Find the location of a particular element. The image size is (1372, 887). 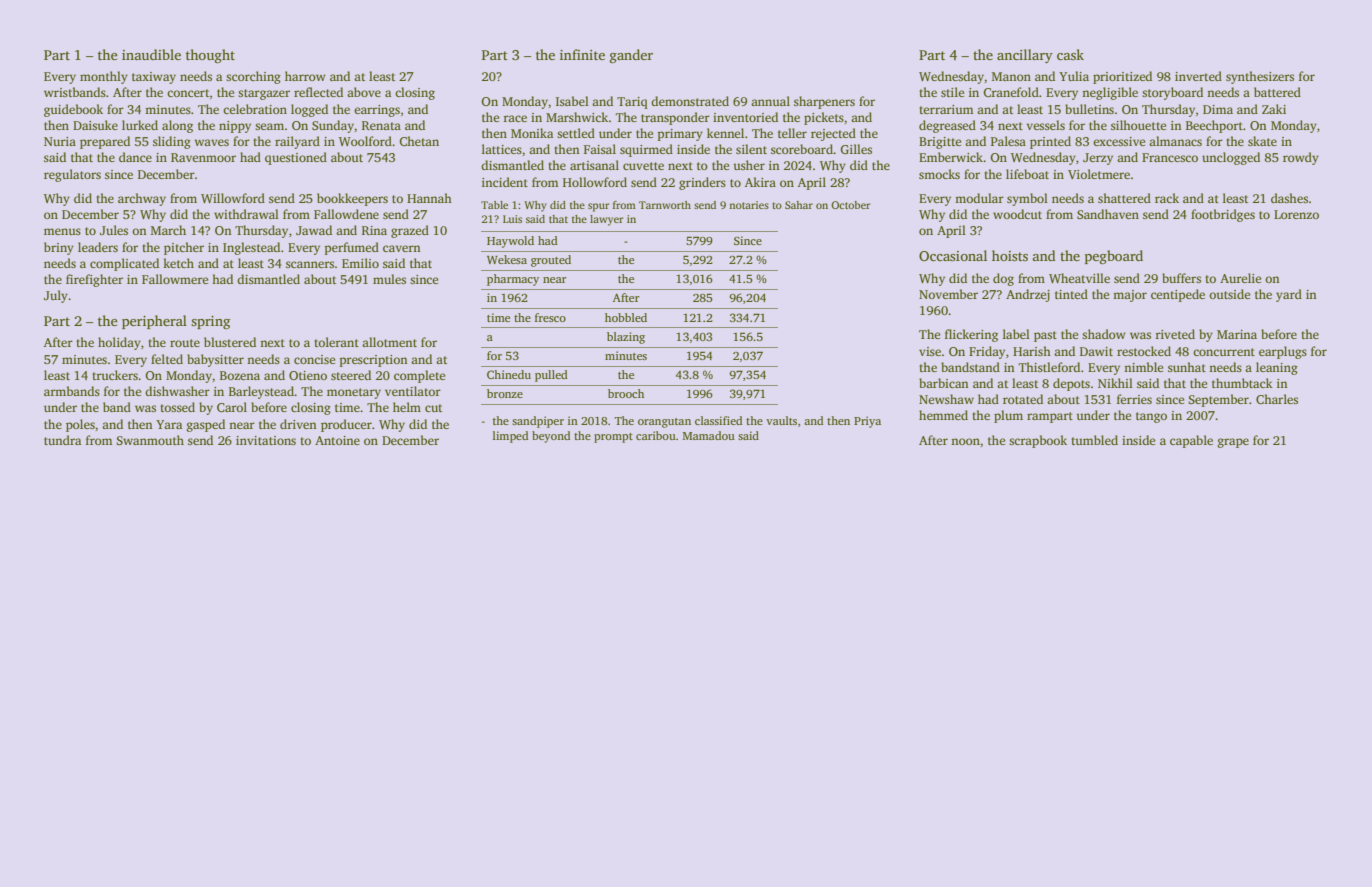

Antoine is located at coordinates (337, 440).
